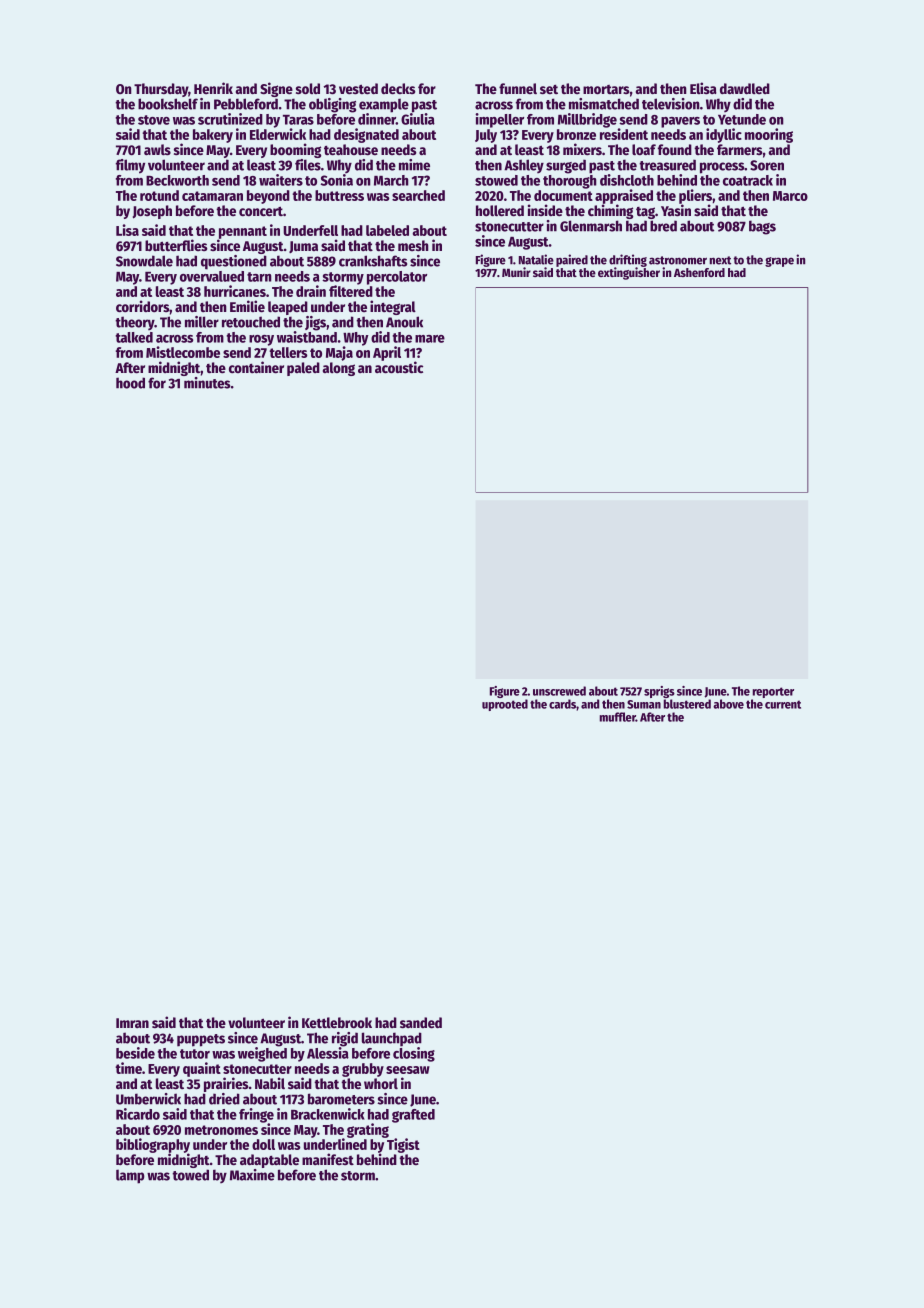 The width and height of the screenshot is (924, 1308). Describe the element at coordinates (559, 691) in the screenshot. I see `unscrewed` at that location.
